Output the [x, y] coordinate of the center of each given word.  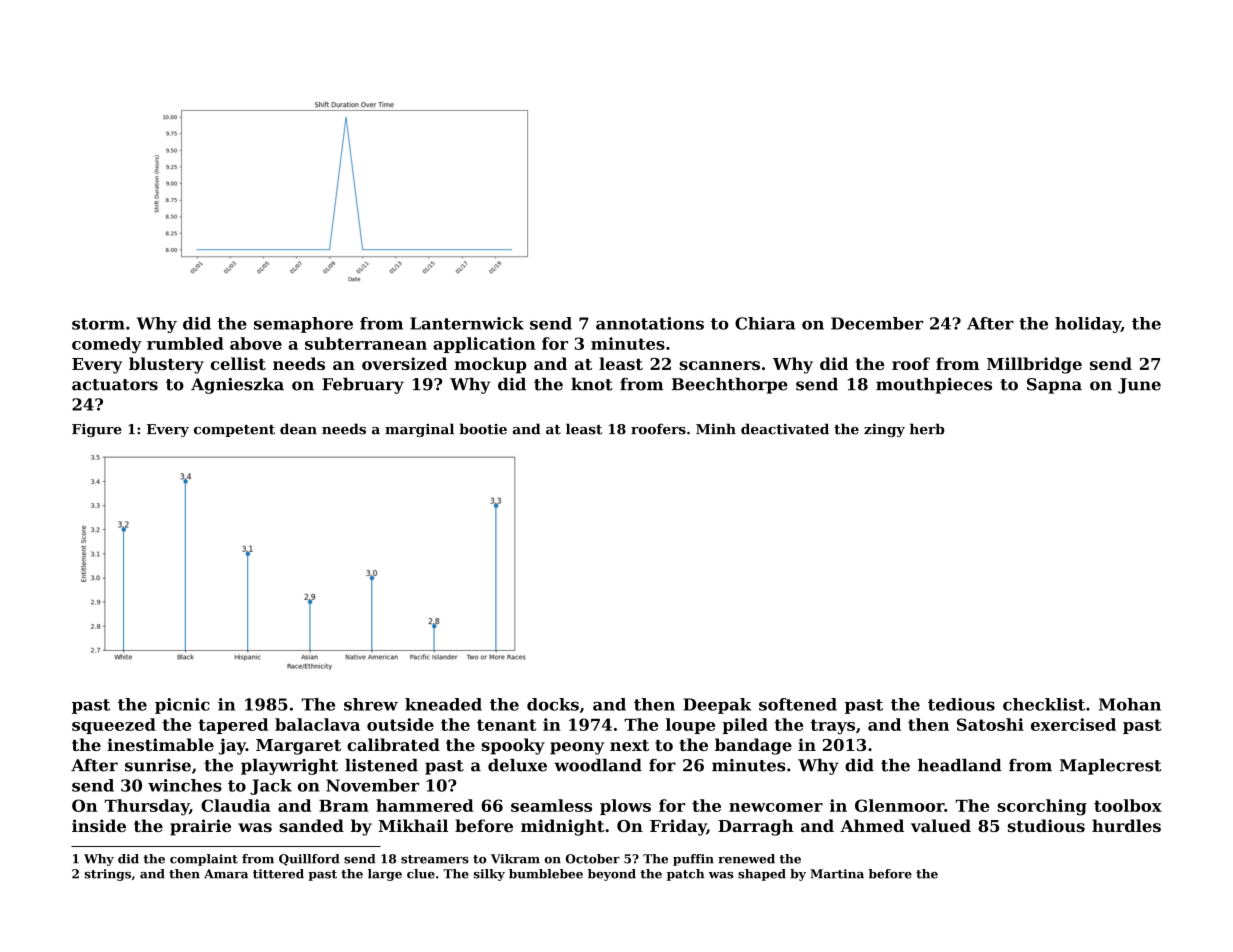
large [385, 875]
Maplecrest [1111, 767]
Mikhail [413, 825]
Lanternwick [467, 323]
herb [927, 429]
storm [98, 324]
